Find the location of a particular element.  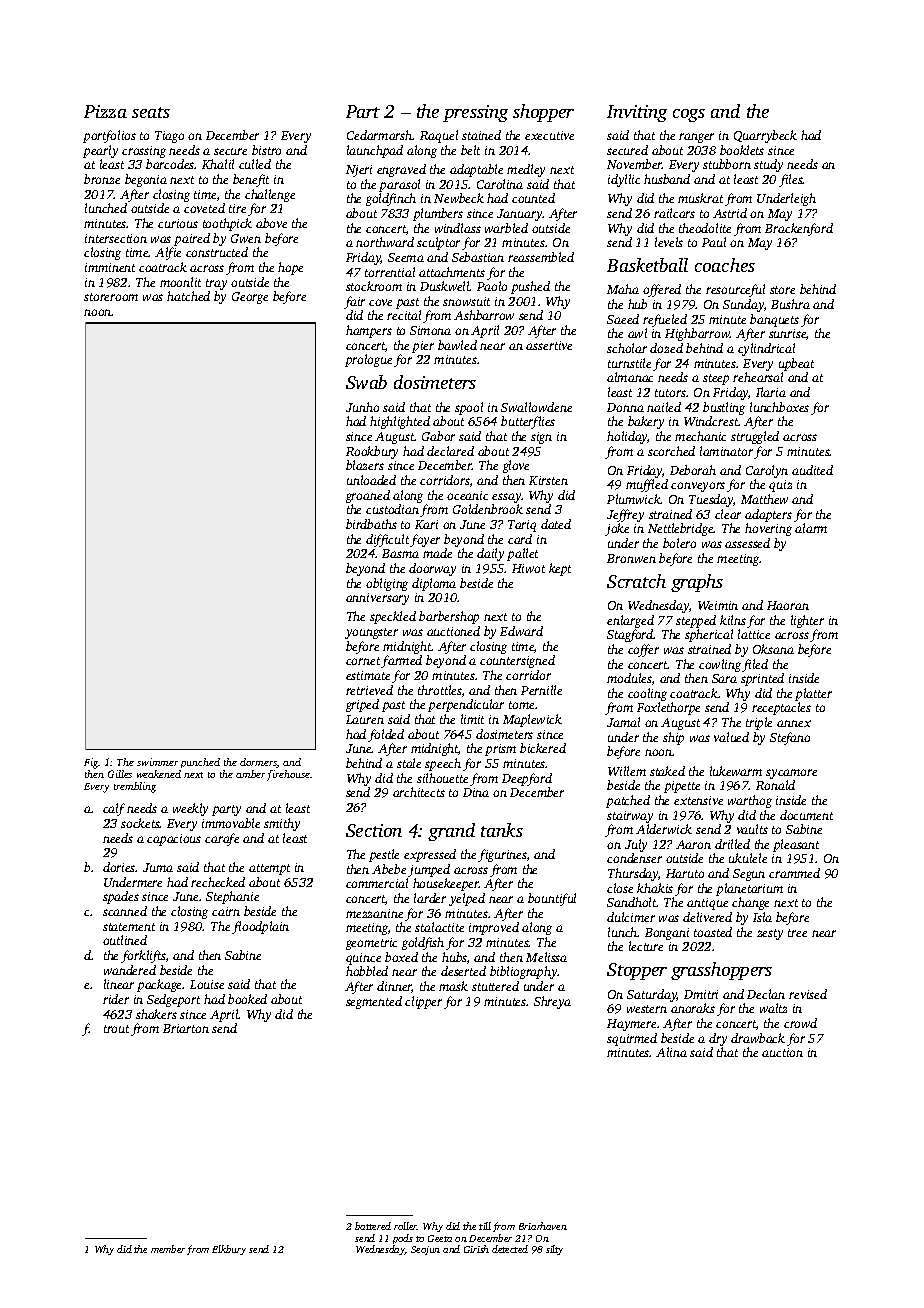

pier is located at coordinates (423, 347).
